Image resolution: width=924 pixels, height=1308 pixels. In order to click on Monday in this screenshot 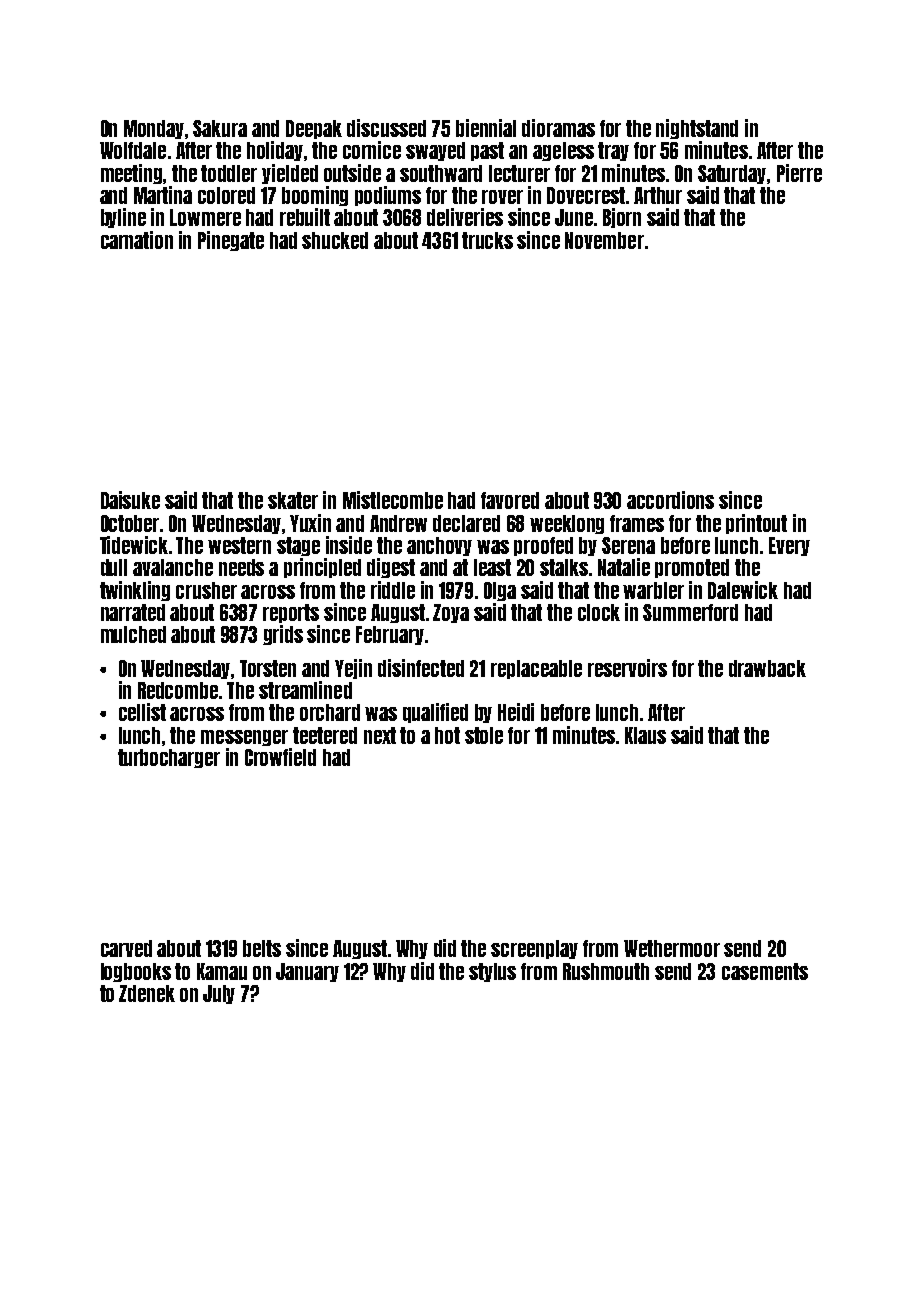, I will do `click(154, 129)`.
